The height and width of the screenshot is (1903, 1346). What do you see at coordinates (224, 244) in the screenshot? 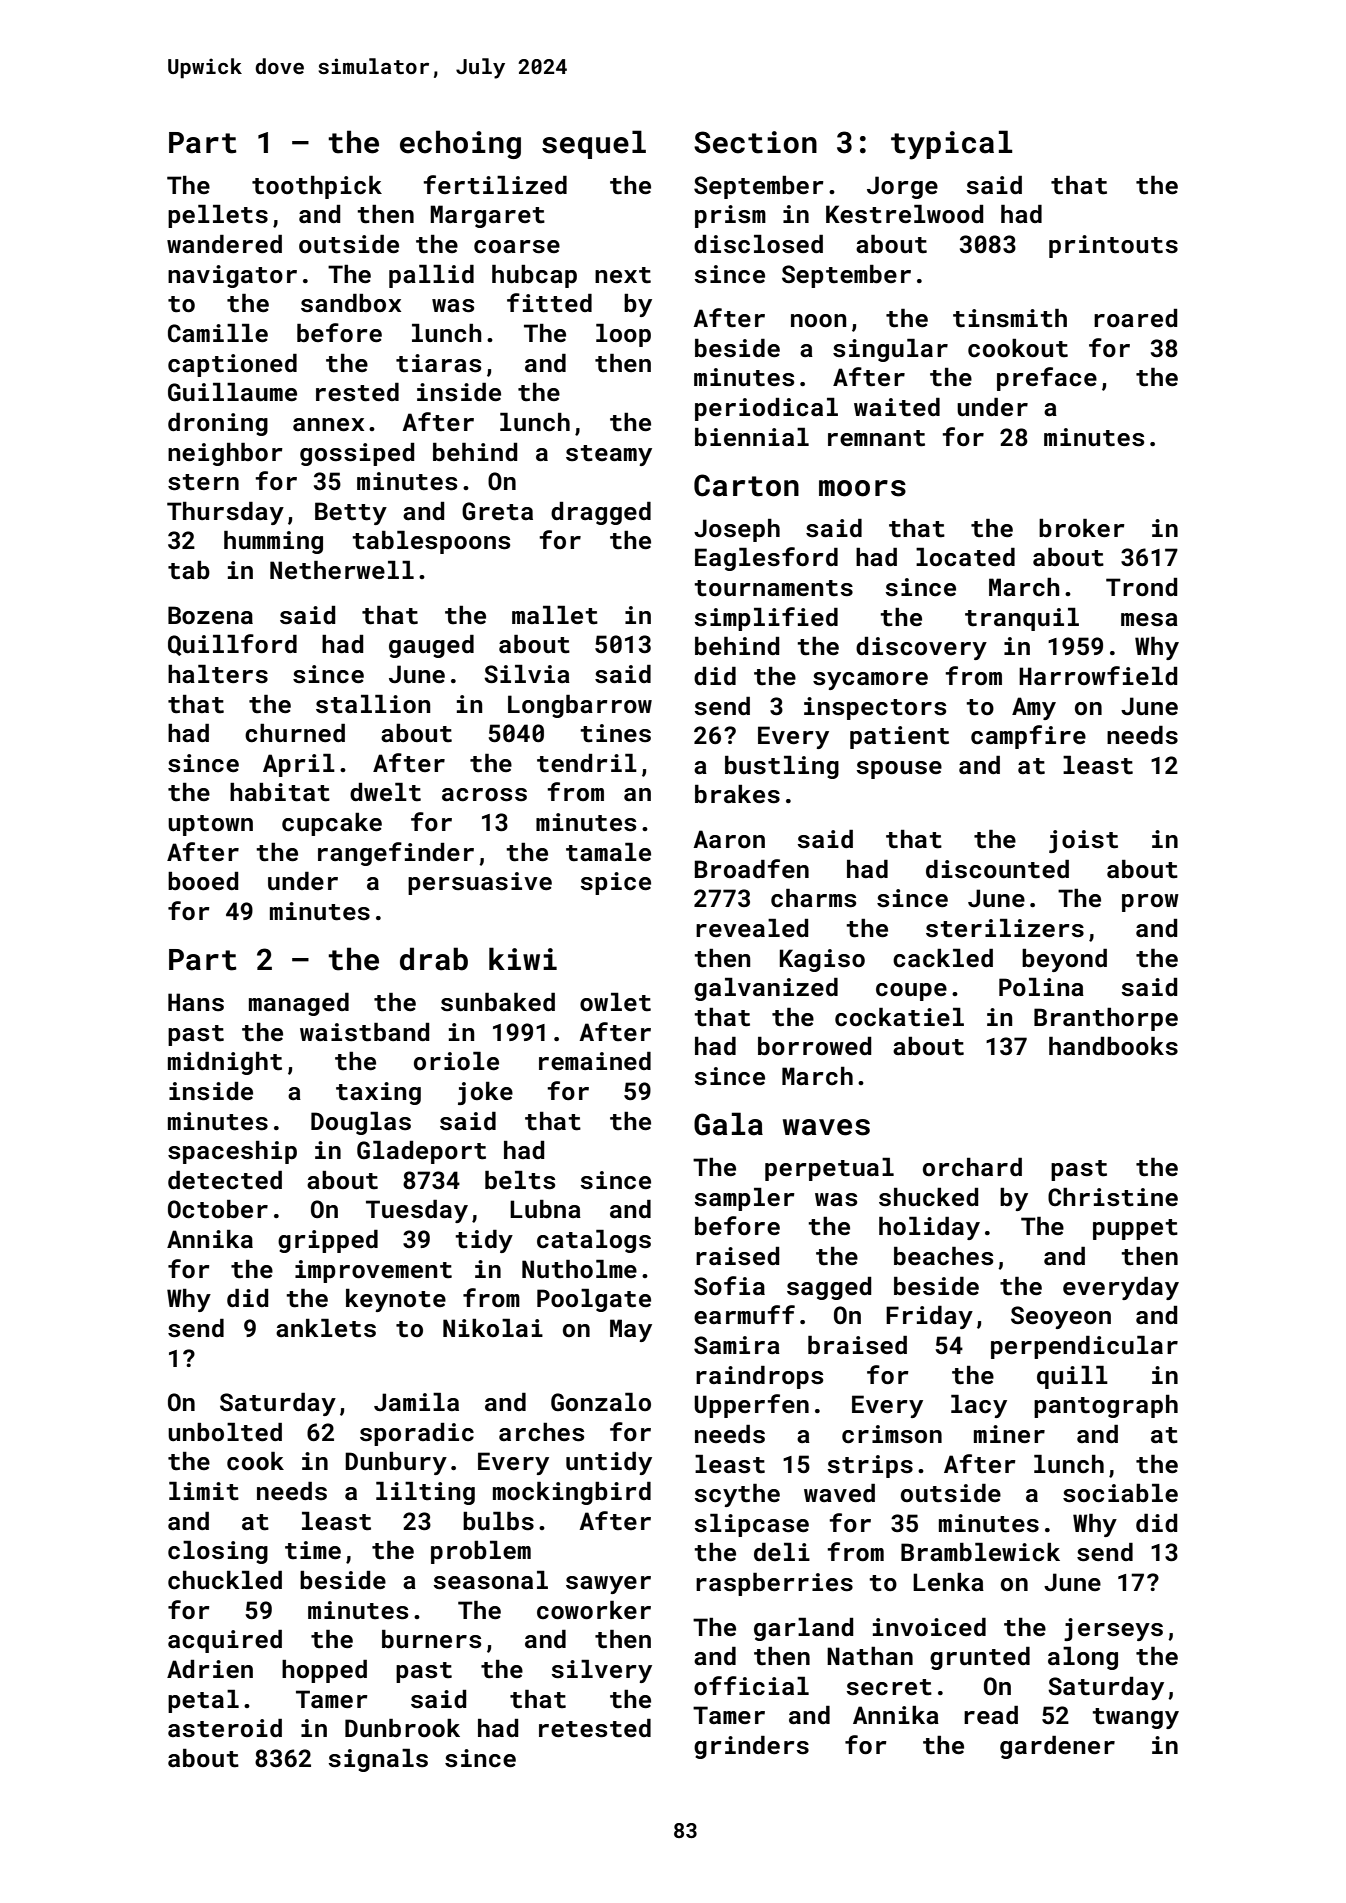
I see `wandered` at bounding box center [224, 244].
